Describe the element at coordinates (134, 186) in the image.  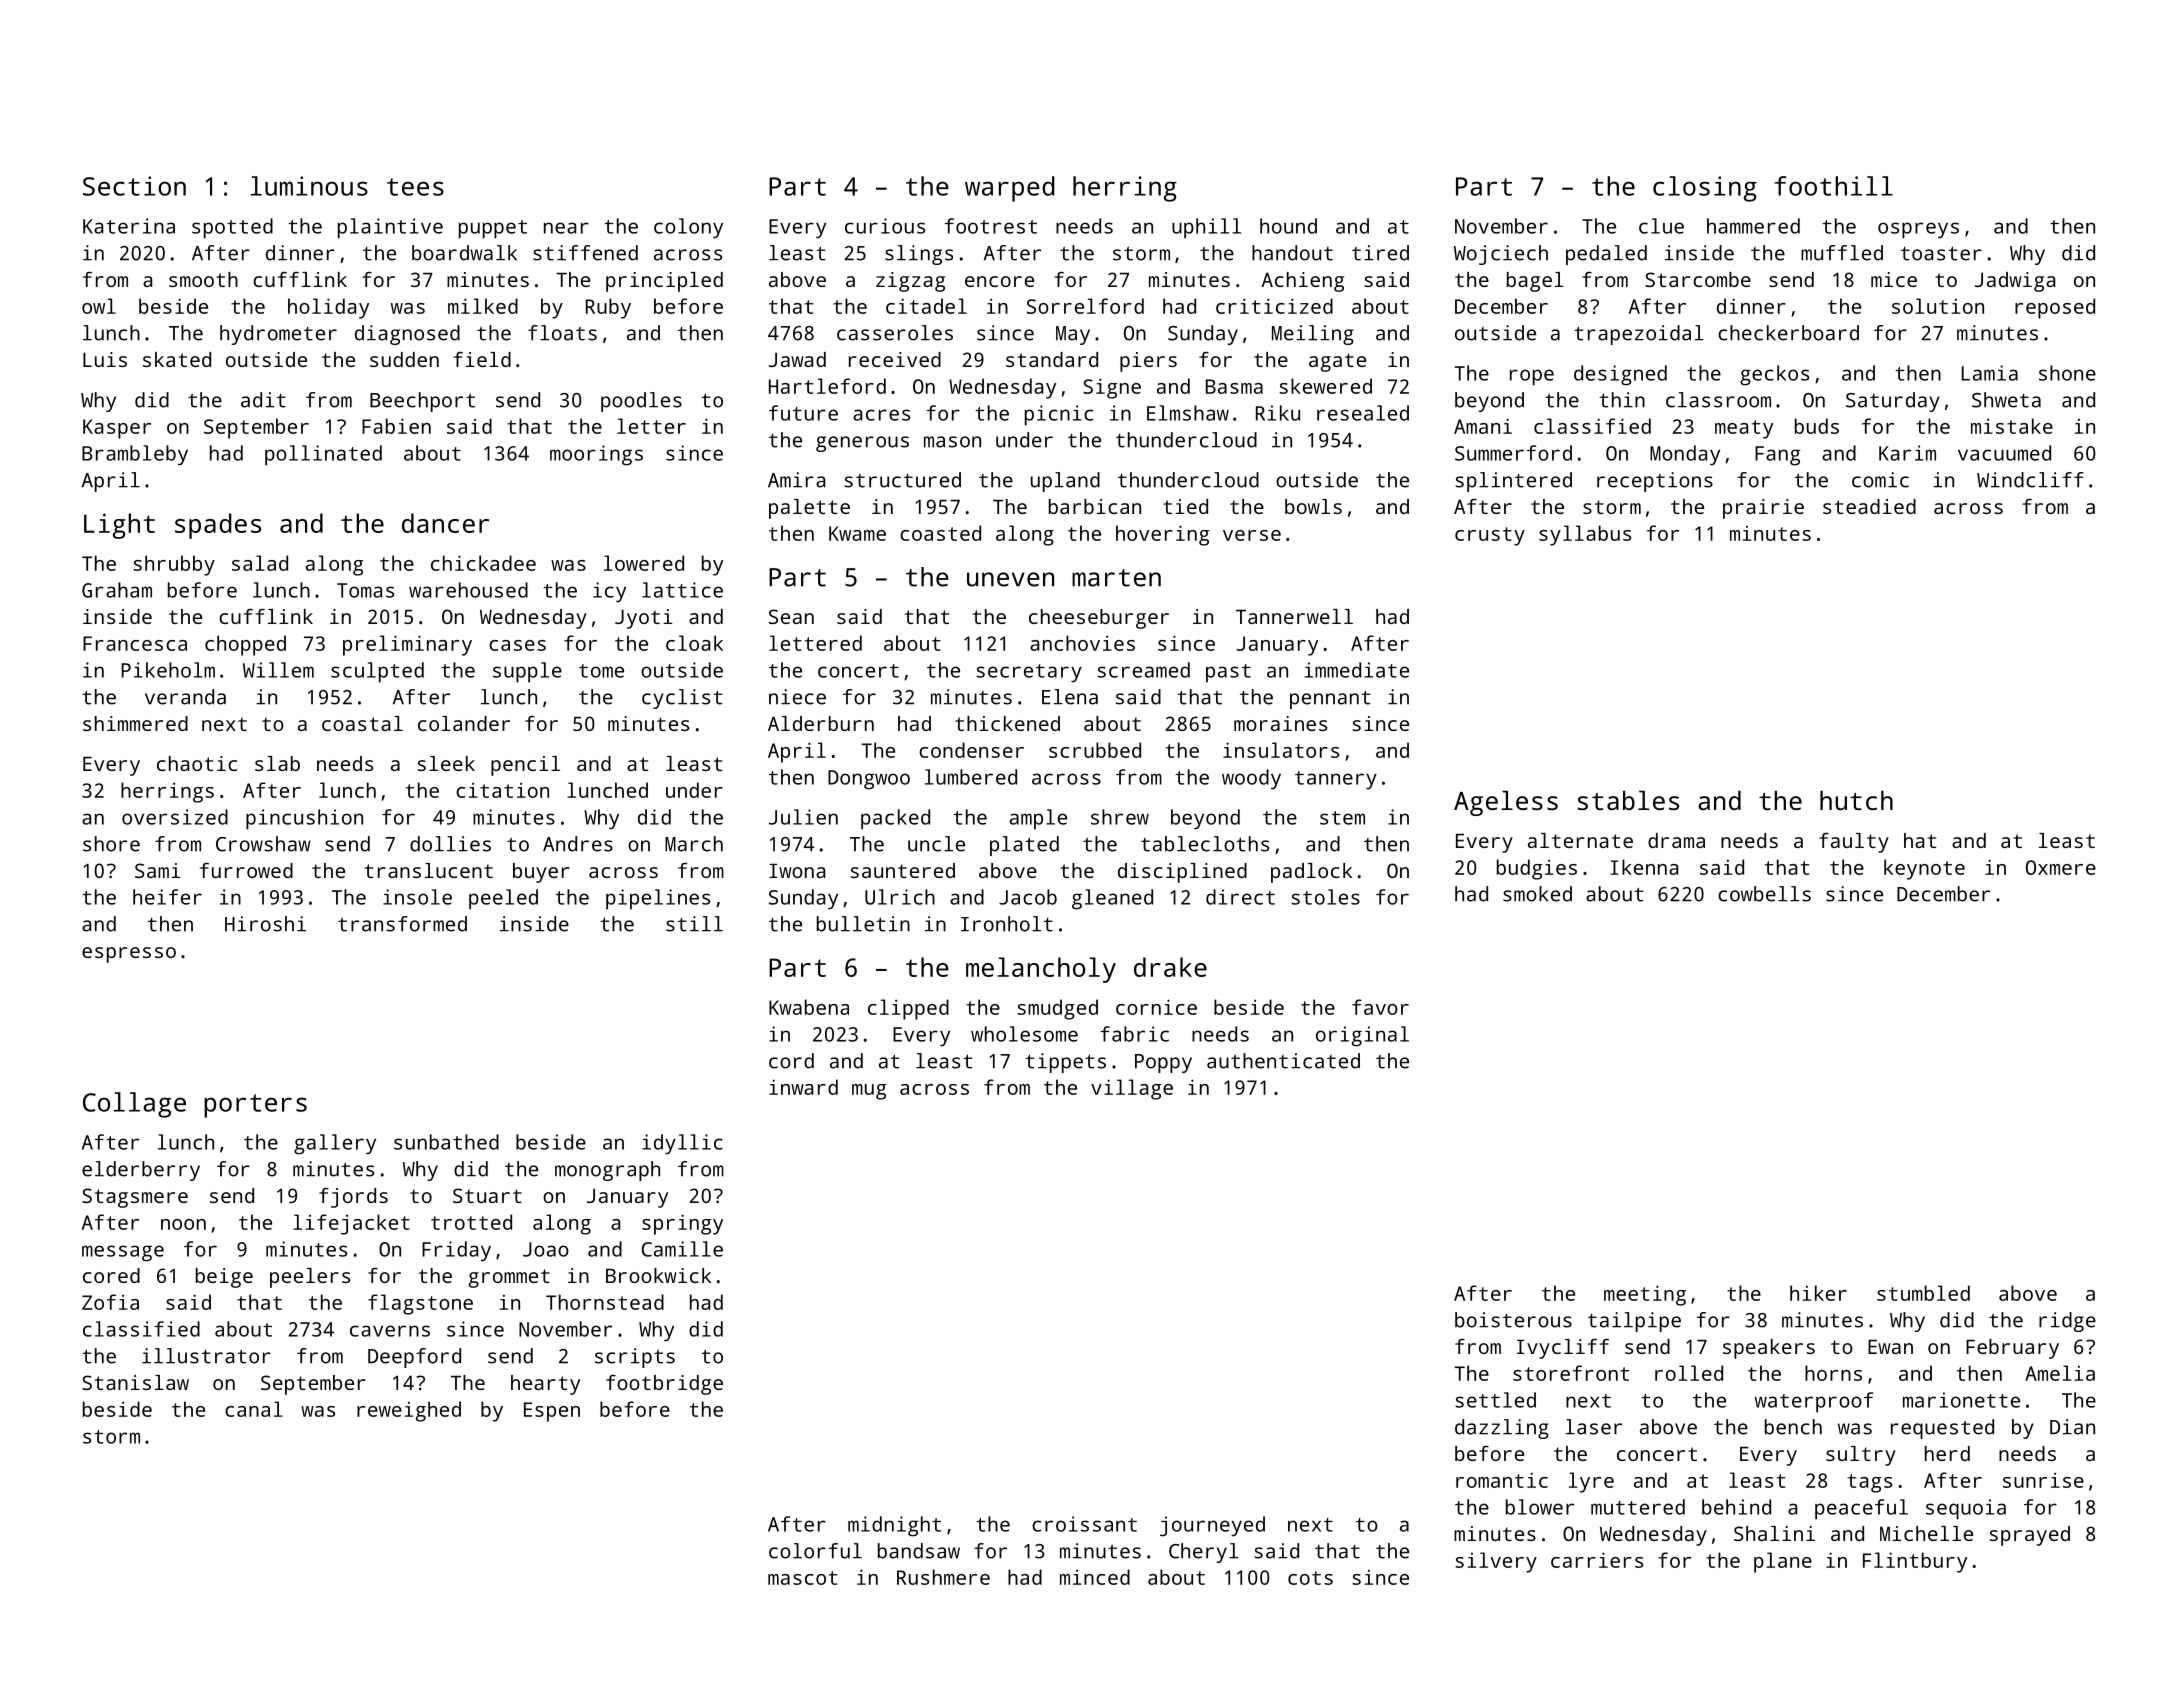
I see `Section` at that location.
